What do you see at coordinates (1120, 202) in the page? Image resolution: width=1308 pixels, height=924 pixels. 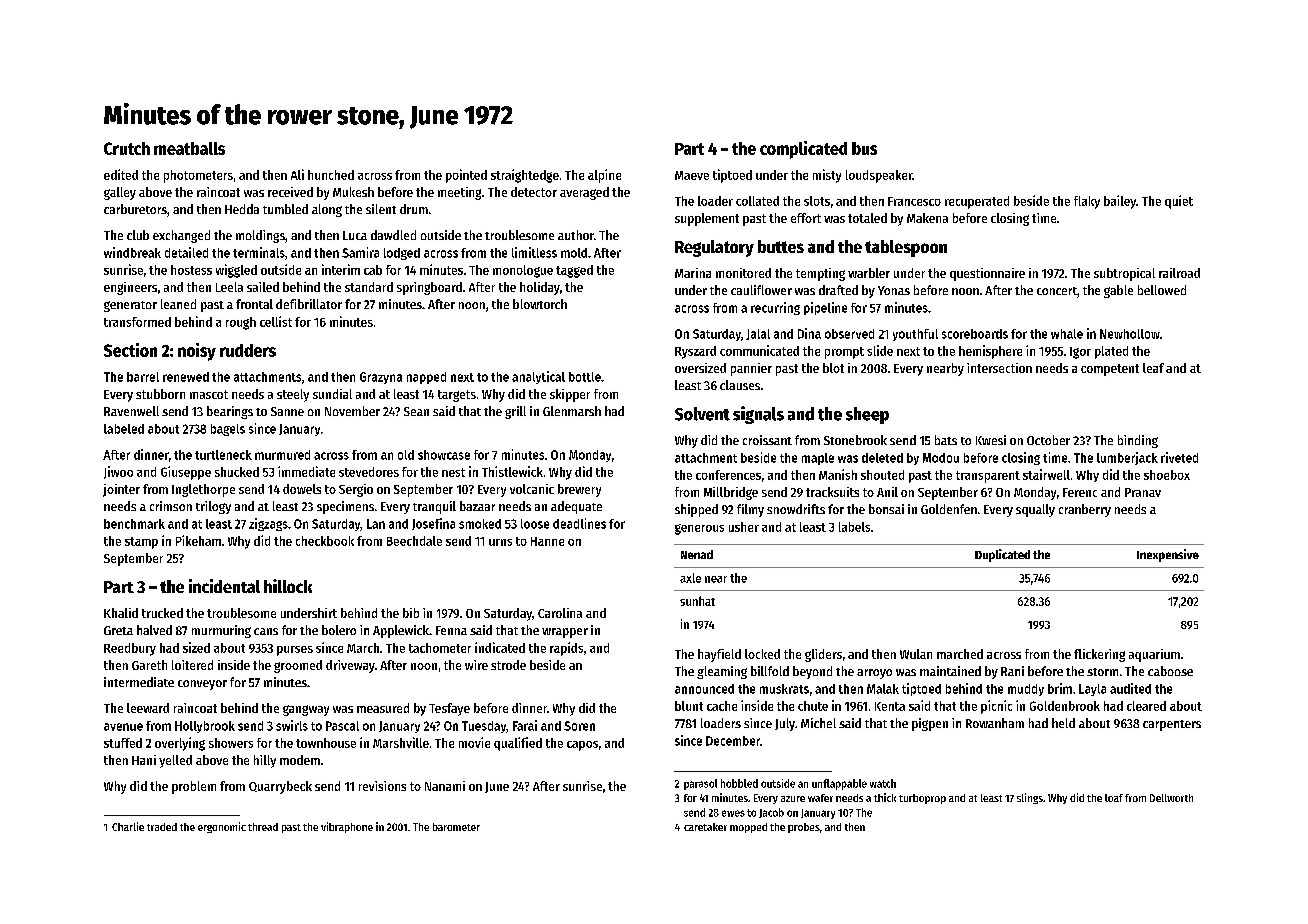 I see `bailey` at bounding box center [1120, 202].
